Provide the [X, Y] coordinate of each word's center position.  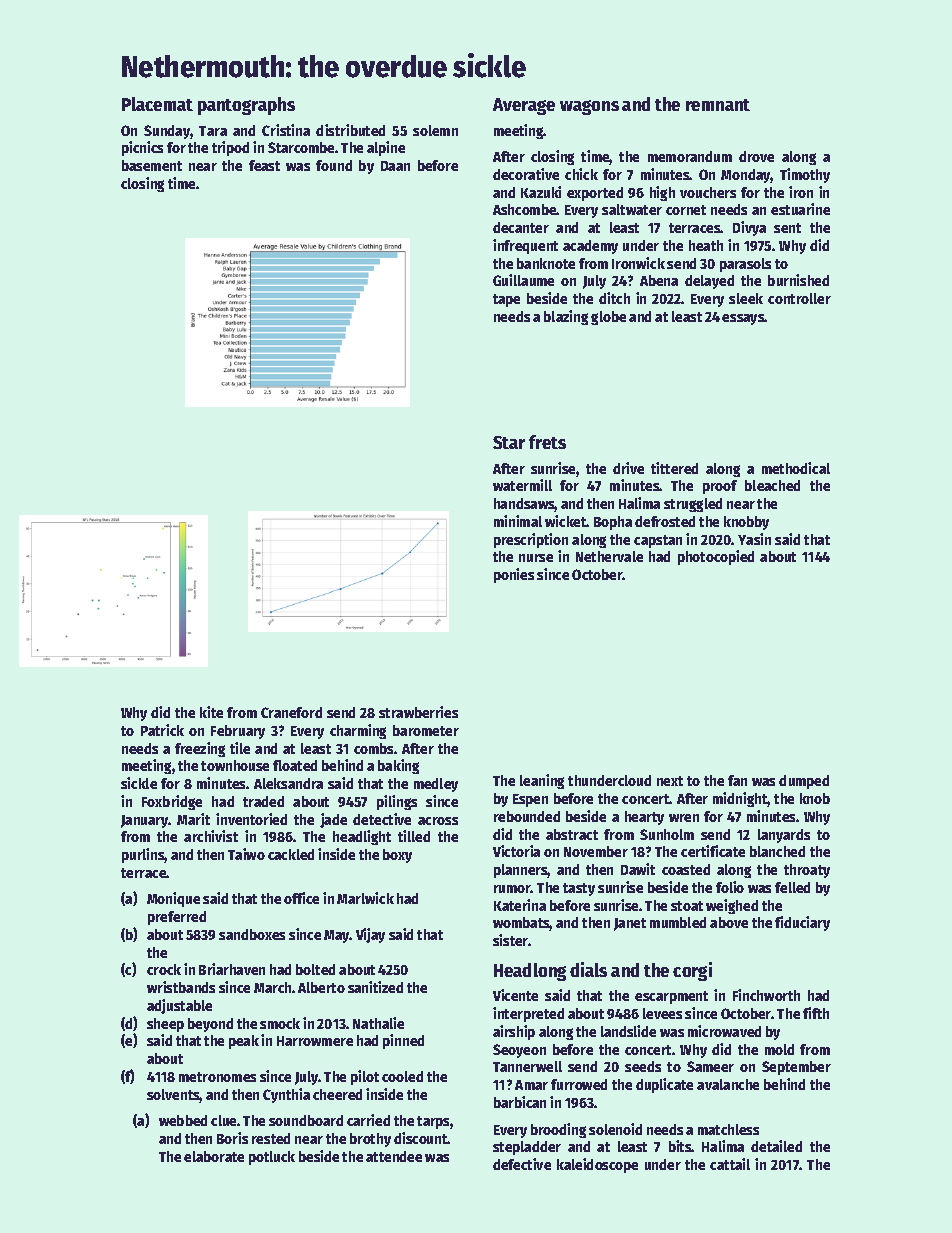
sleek [746, 298]
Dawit [638, 869]
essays [743, 319]
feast [264, 165]
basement [152, 165]
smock [280, 1023]
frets [547, 442]
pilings [397, 802]
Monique [173, 899]
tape [506, 300]
